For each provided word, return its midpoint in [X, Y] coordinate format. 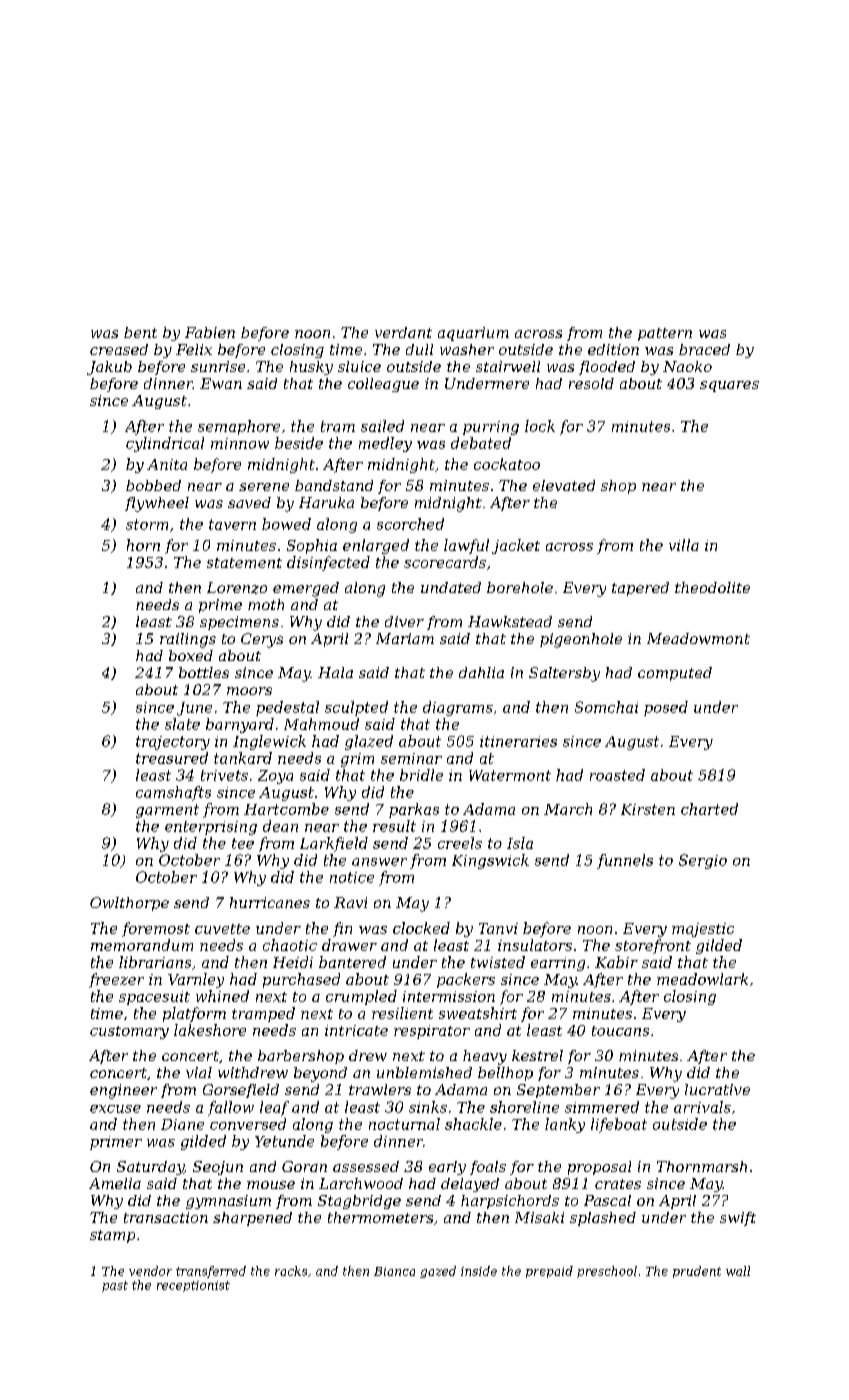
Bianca [394, 1271]
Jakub [109, 368]
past [115, 1286]
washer [467, 349]
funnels [625, 861]
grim [357, 760]
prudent [697, 1272]
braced [704, 349]
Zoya [275, 777]
